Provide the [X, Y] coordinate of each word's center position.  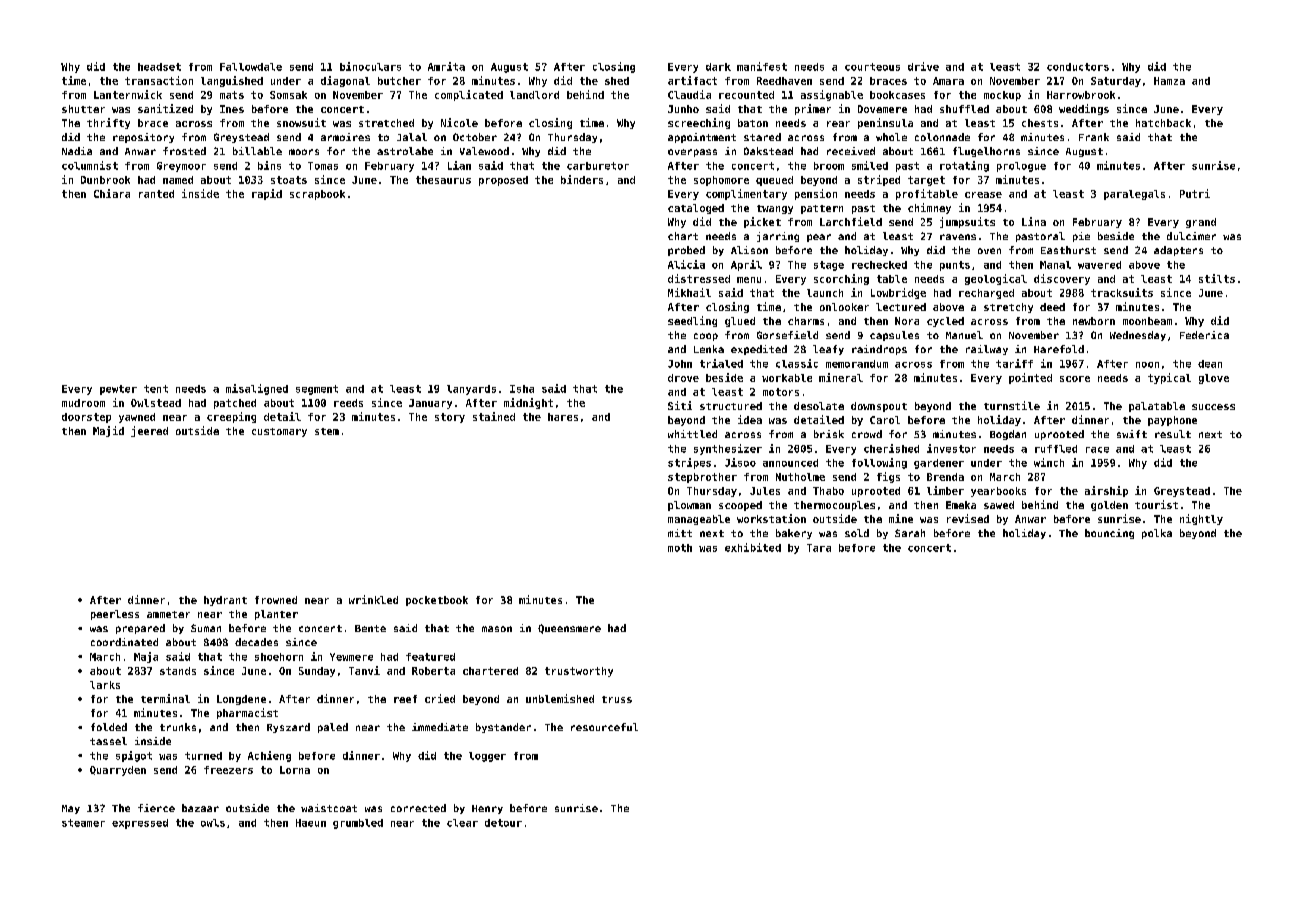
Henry [487, 809]
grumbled [358, 824]
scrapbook [317, 195]
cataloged [696, 209]
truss [617, 699]
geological [996, 279]
